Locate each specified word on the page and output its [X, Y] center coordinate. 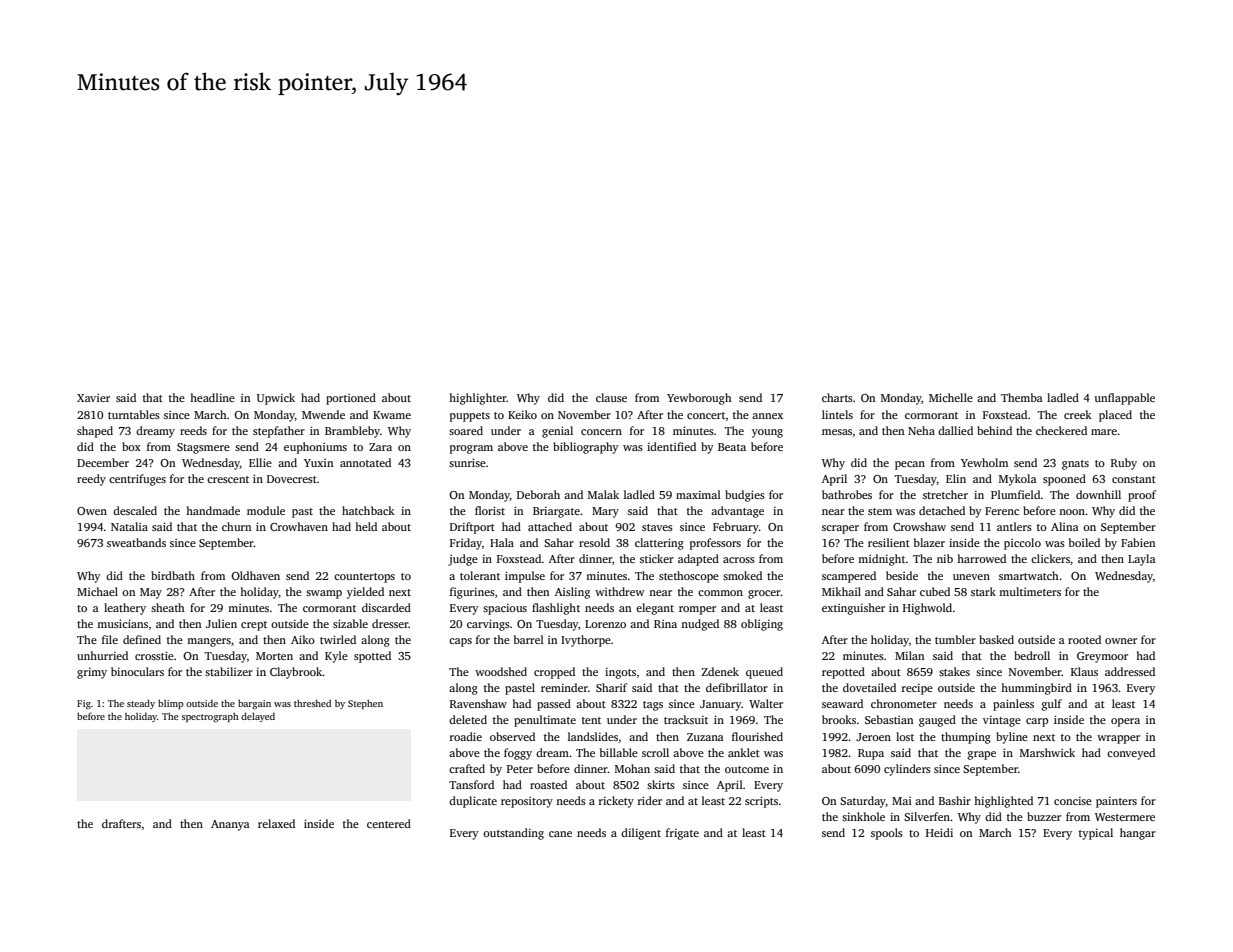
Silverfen [927, 816]
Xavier [93, 398]
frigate [682, 834]
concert [706, 415]
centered [389, 823]
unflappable [1125, 399]
